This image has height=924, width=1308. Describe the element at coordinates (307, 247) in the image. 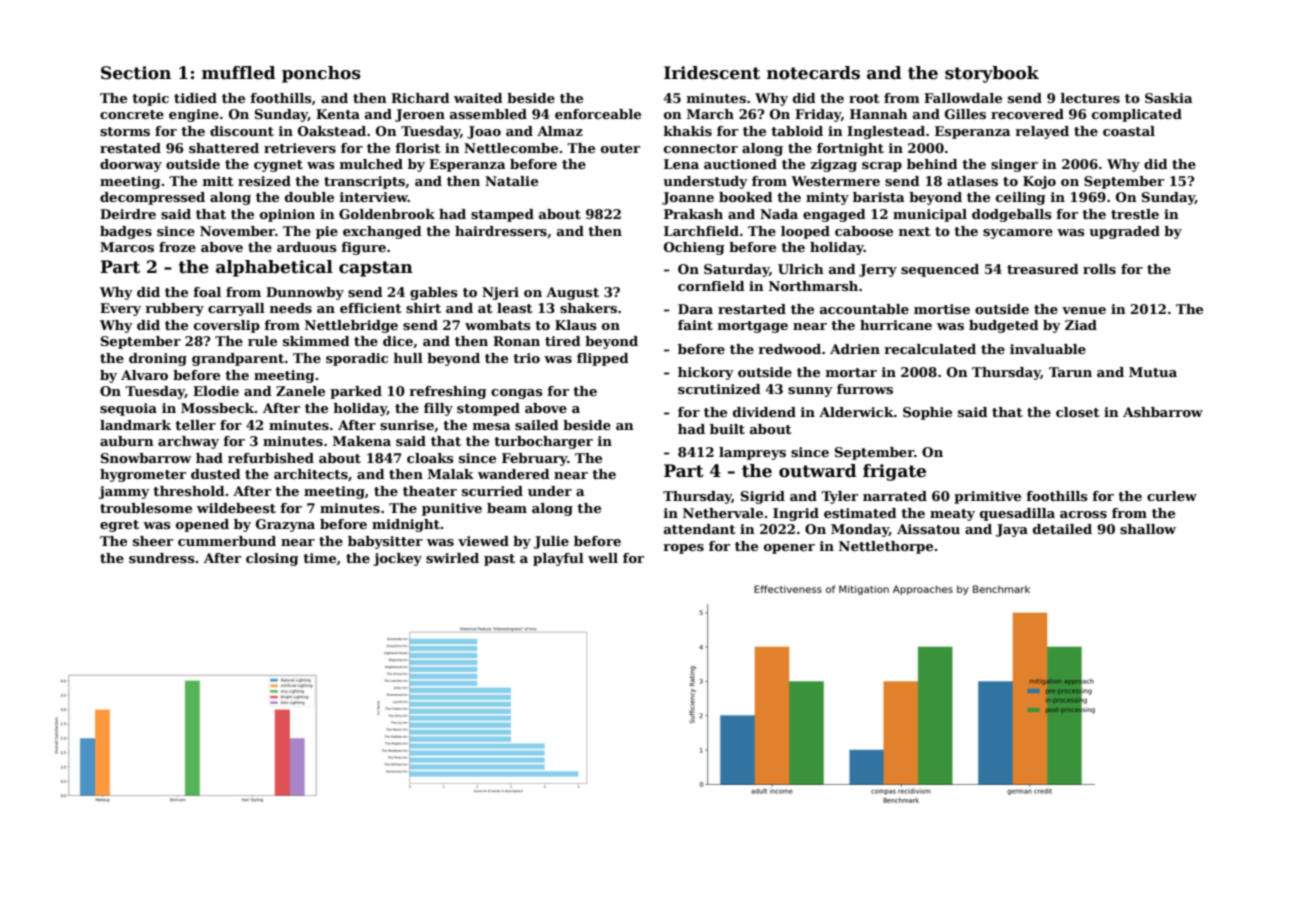

I see `arduous` at that location.
